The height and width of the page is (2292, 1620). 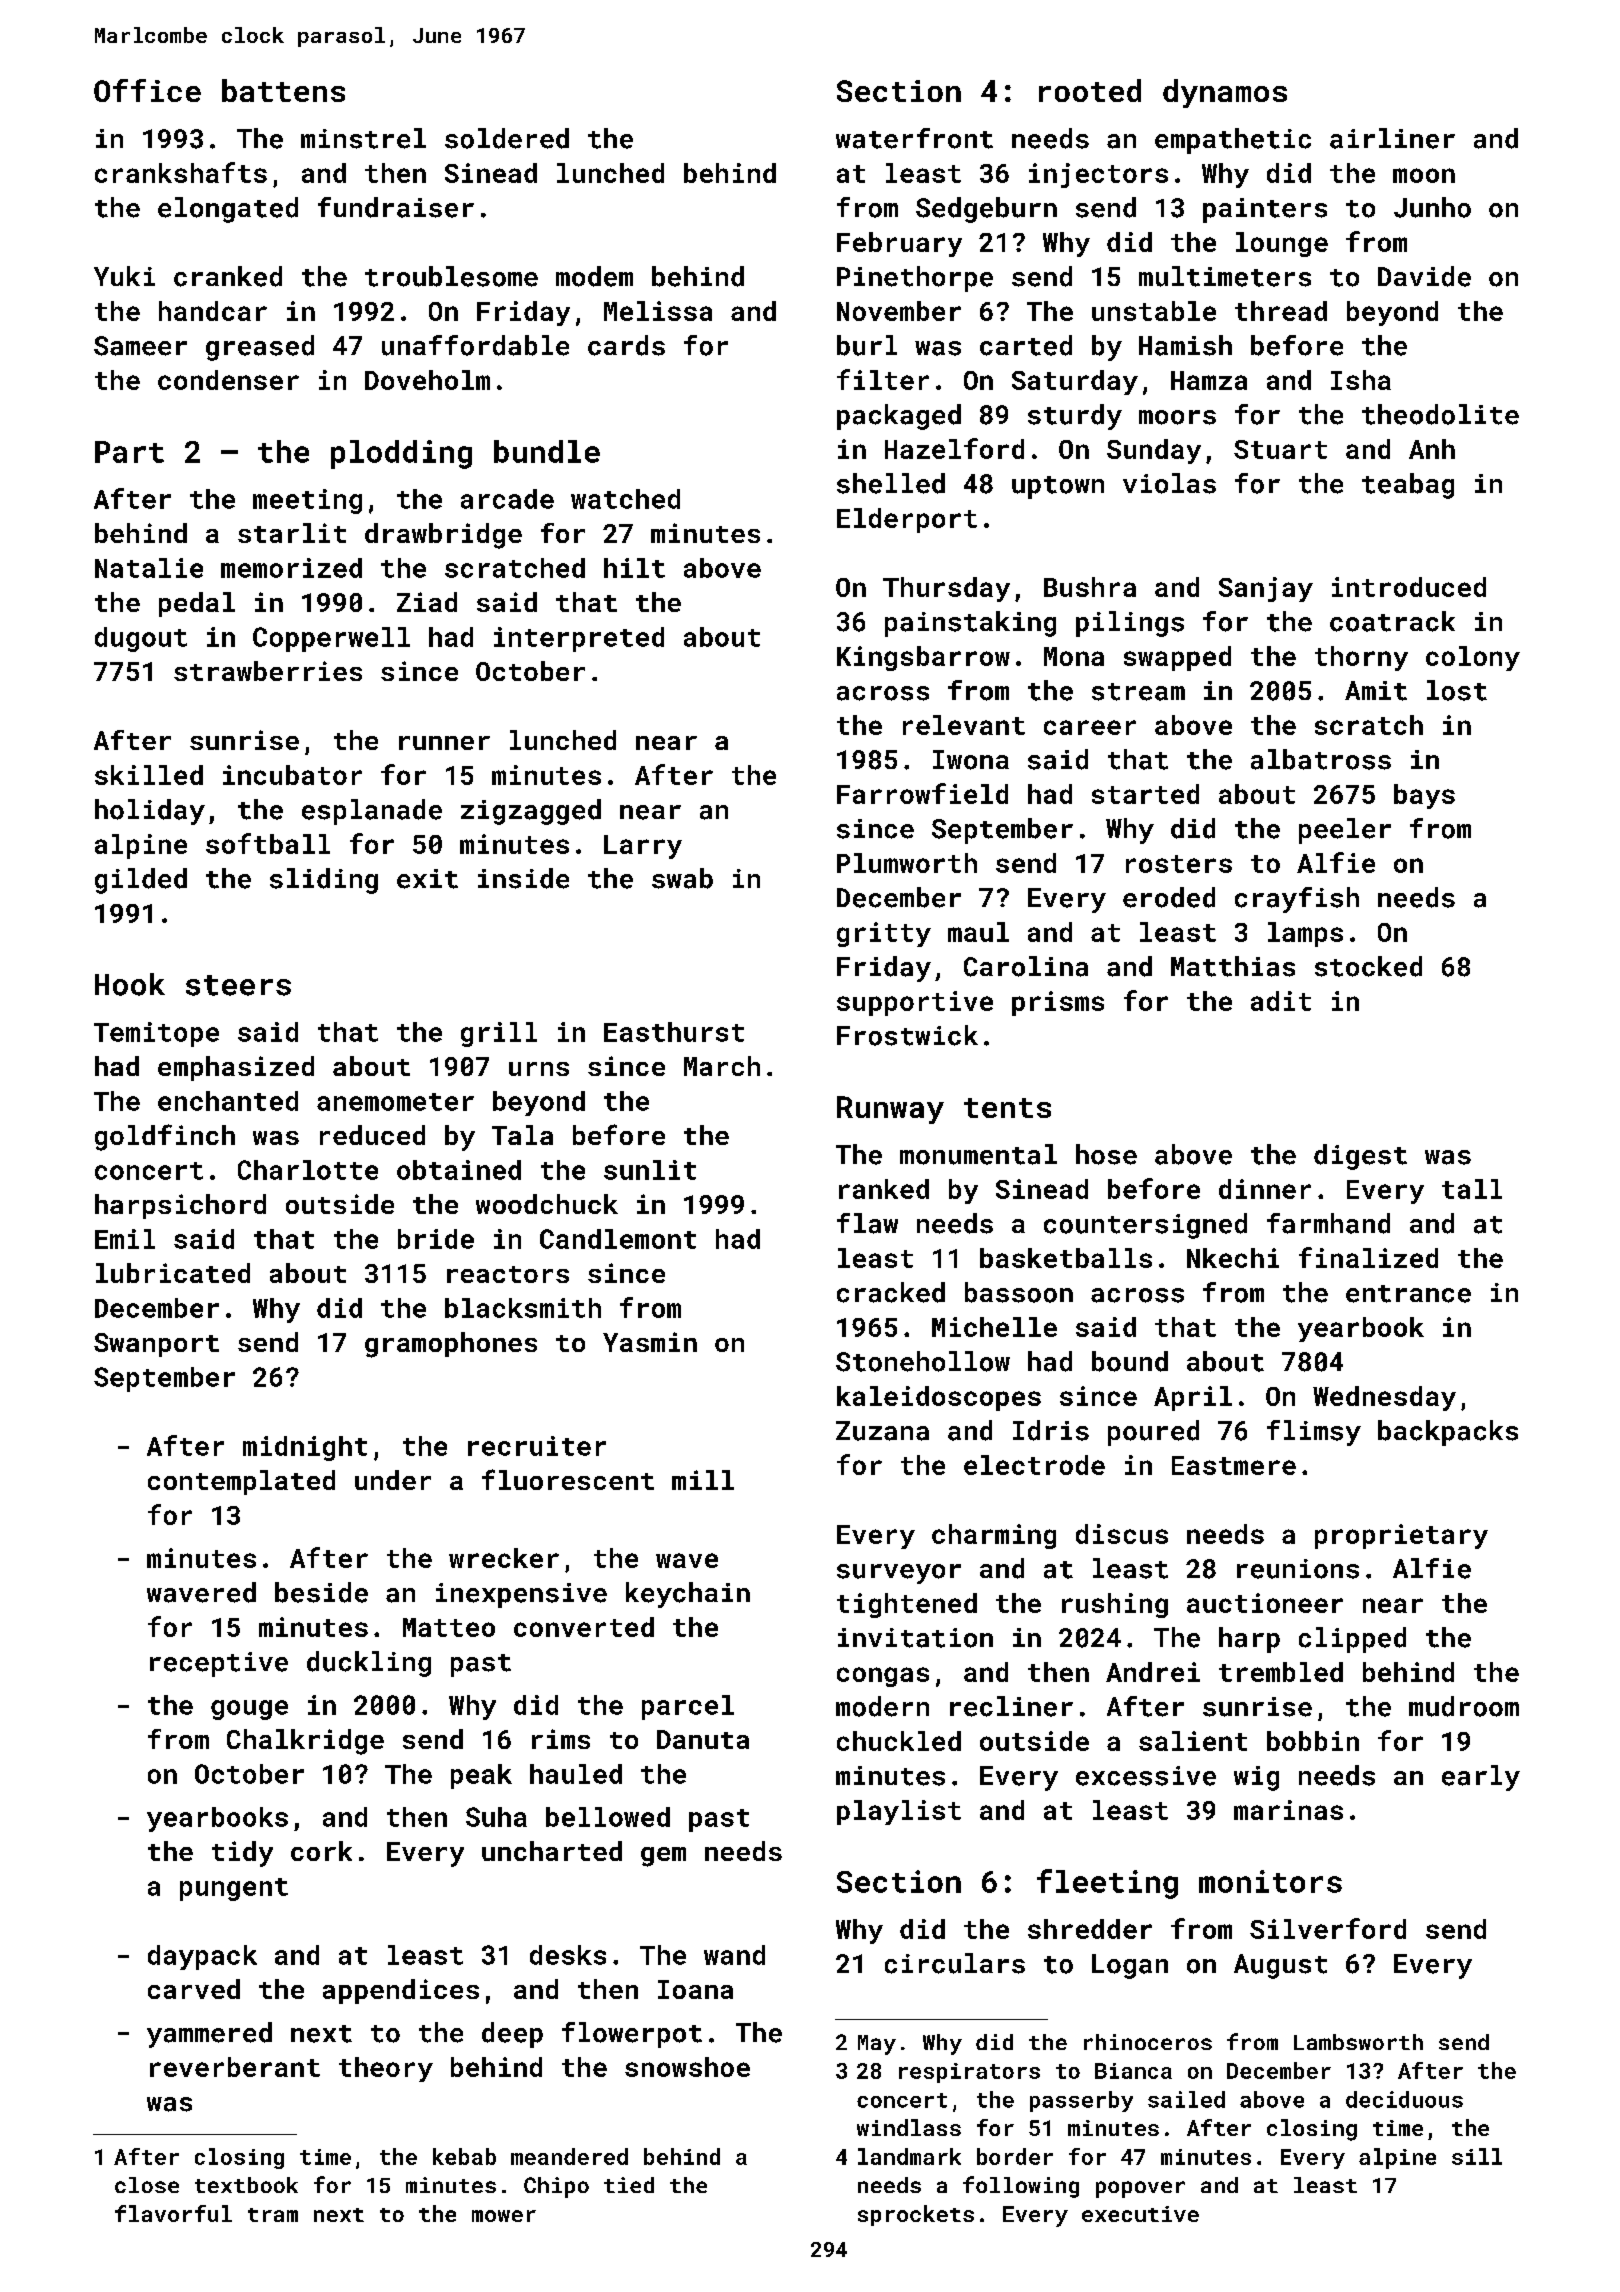 I want to click on moors, so click(x=1177, y=417).
